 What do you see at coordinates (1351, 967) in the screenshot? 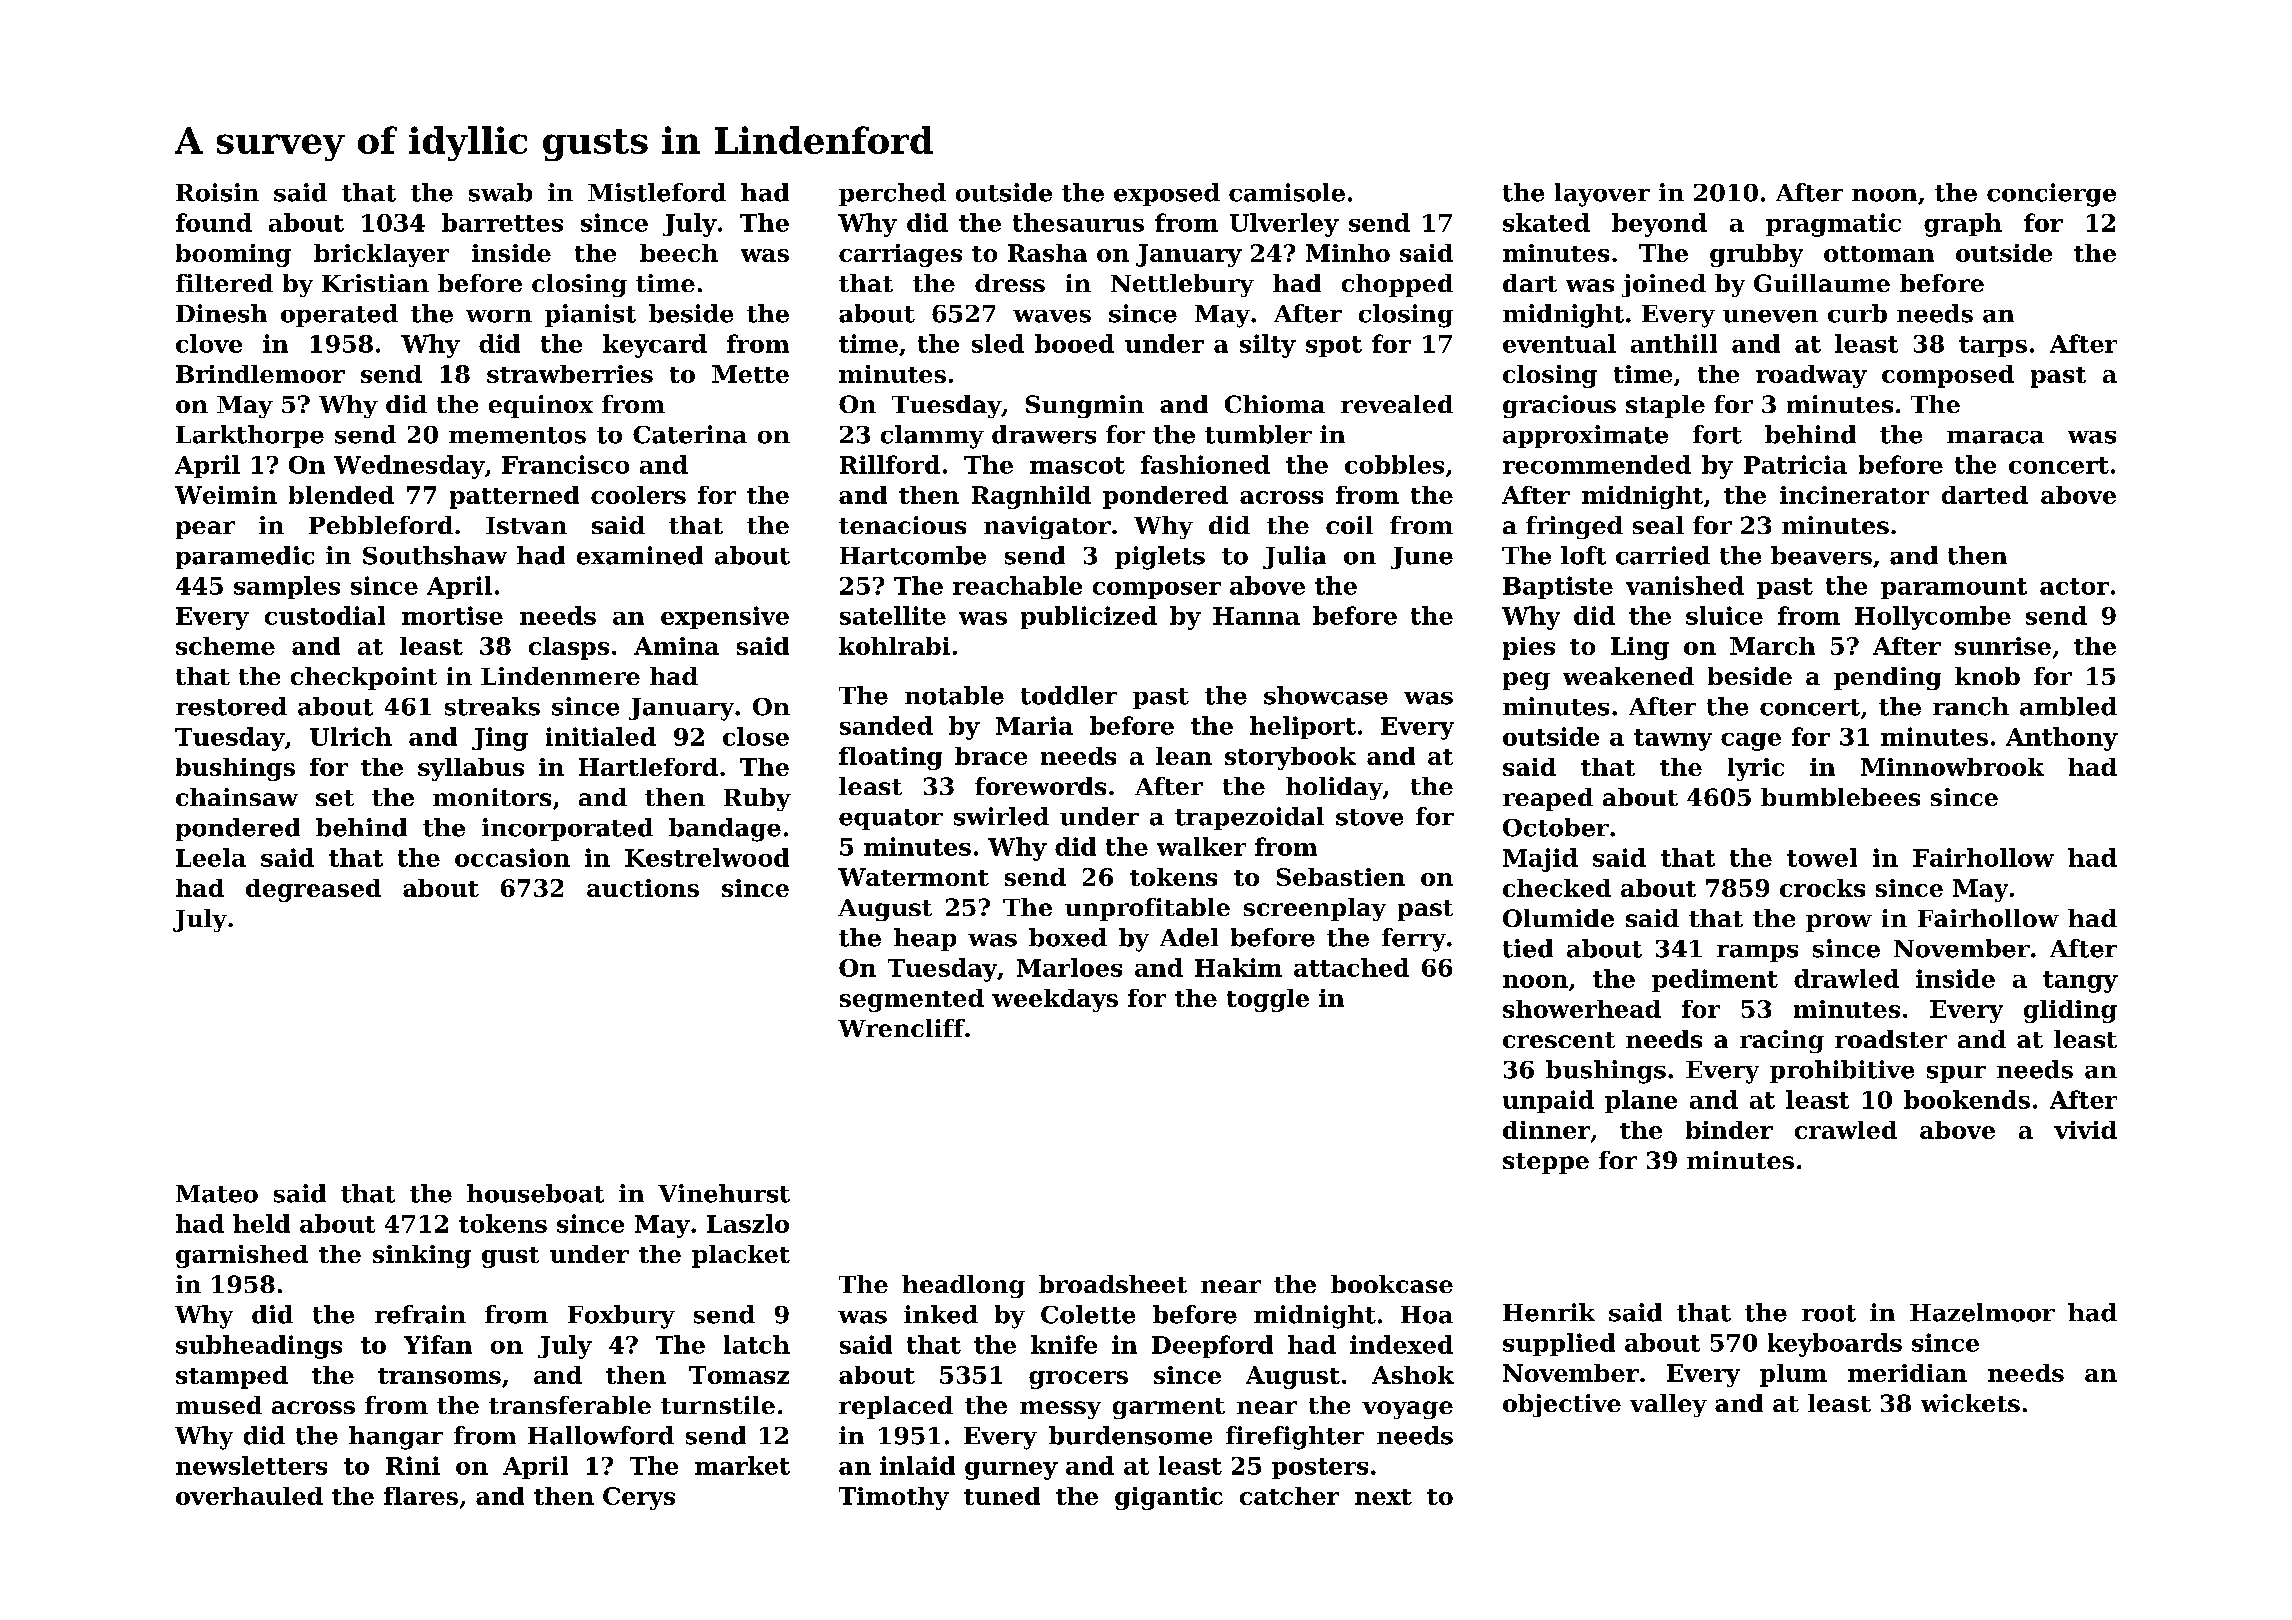
I see `attached` at bounding box center [1351, 967].
